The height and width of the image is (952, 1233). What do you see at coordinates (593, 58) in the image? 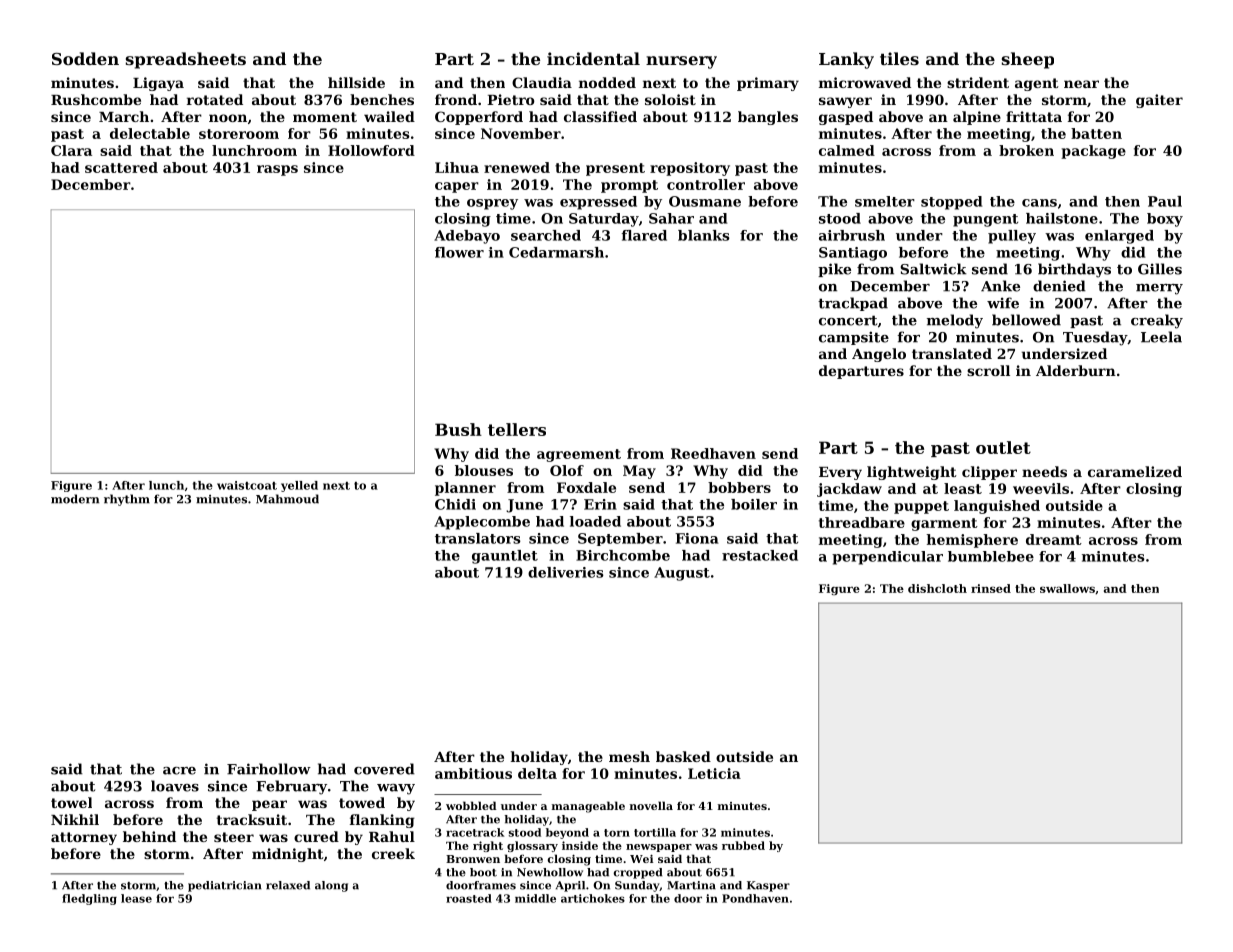
I see `incidental` at bounding box center [593, 58].
